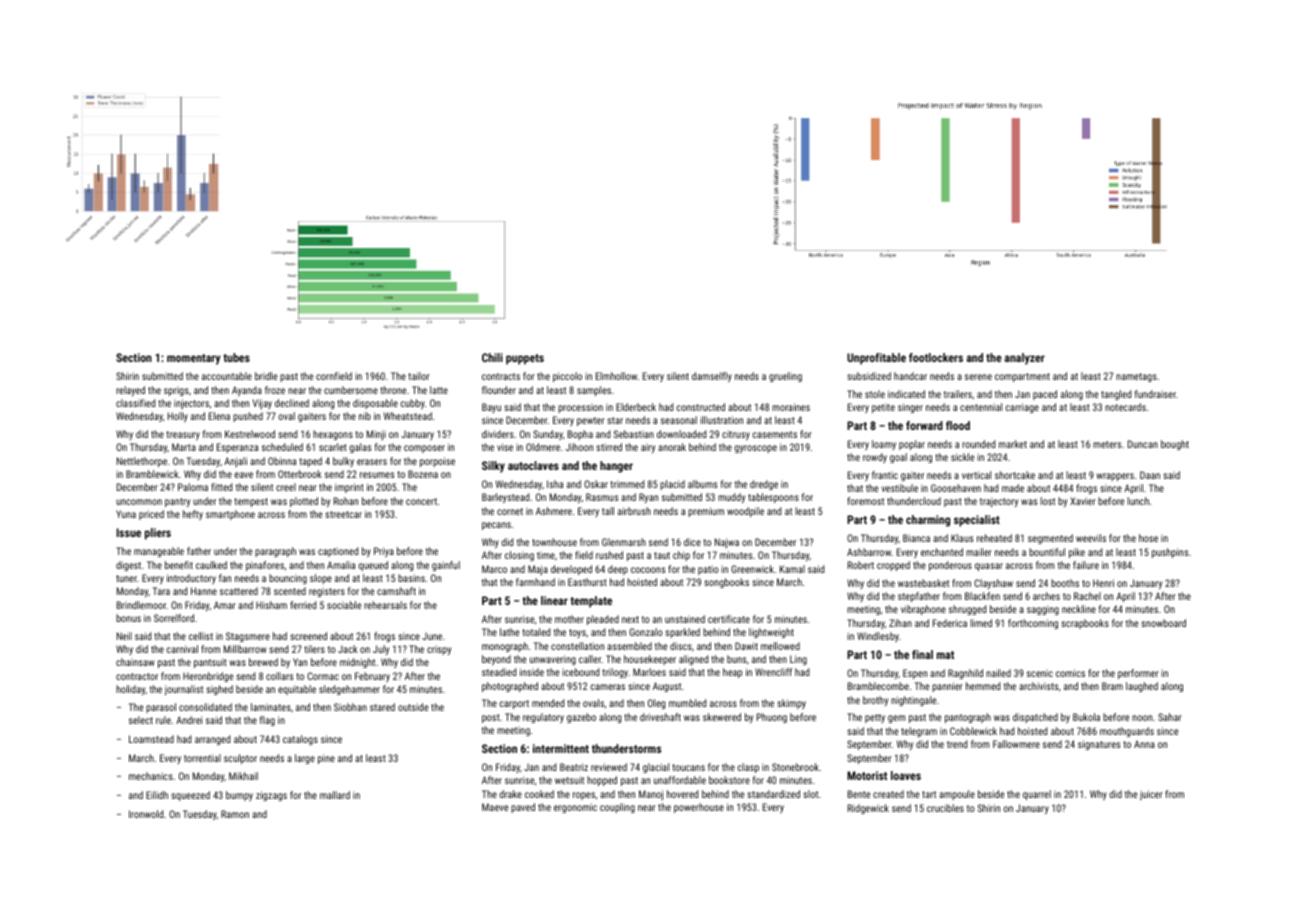  What do you see at coordinates (236, 357) in the screenshot?
I see `tubes` at bounding box center [236, 357].
